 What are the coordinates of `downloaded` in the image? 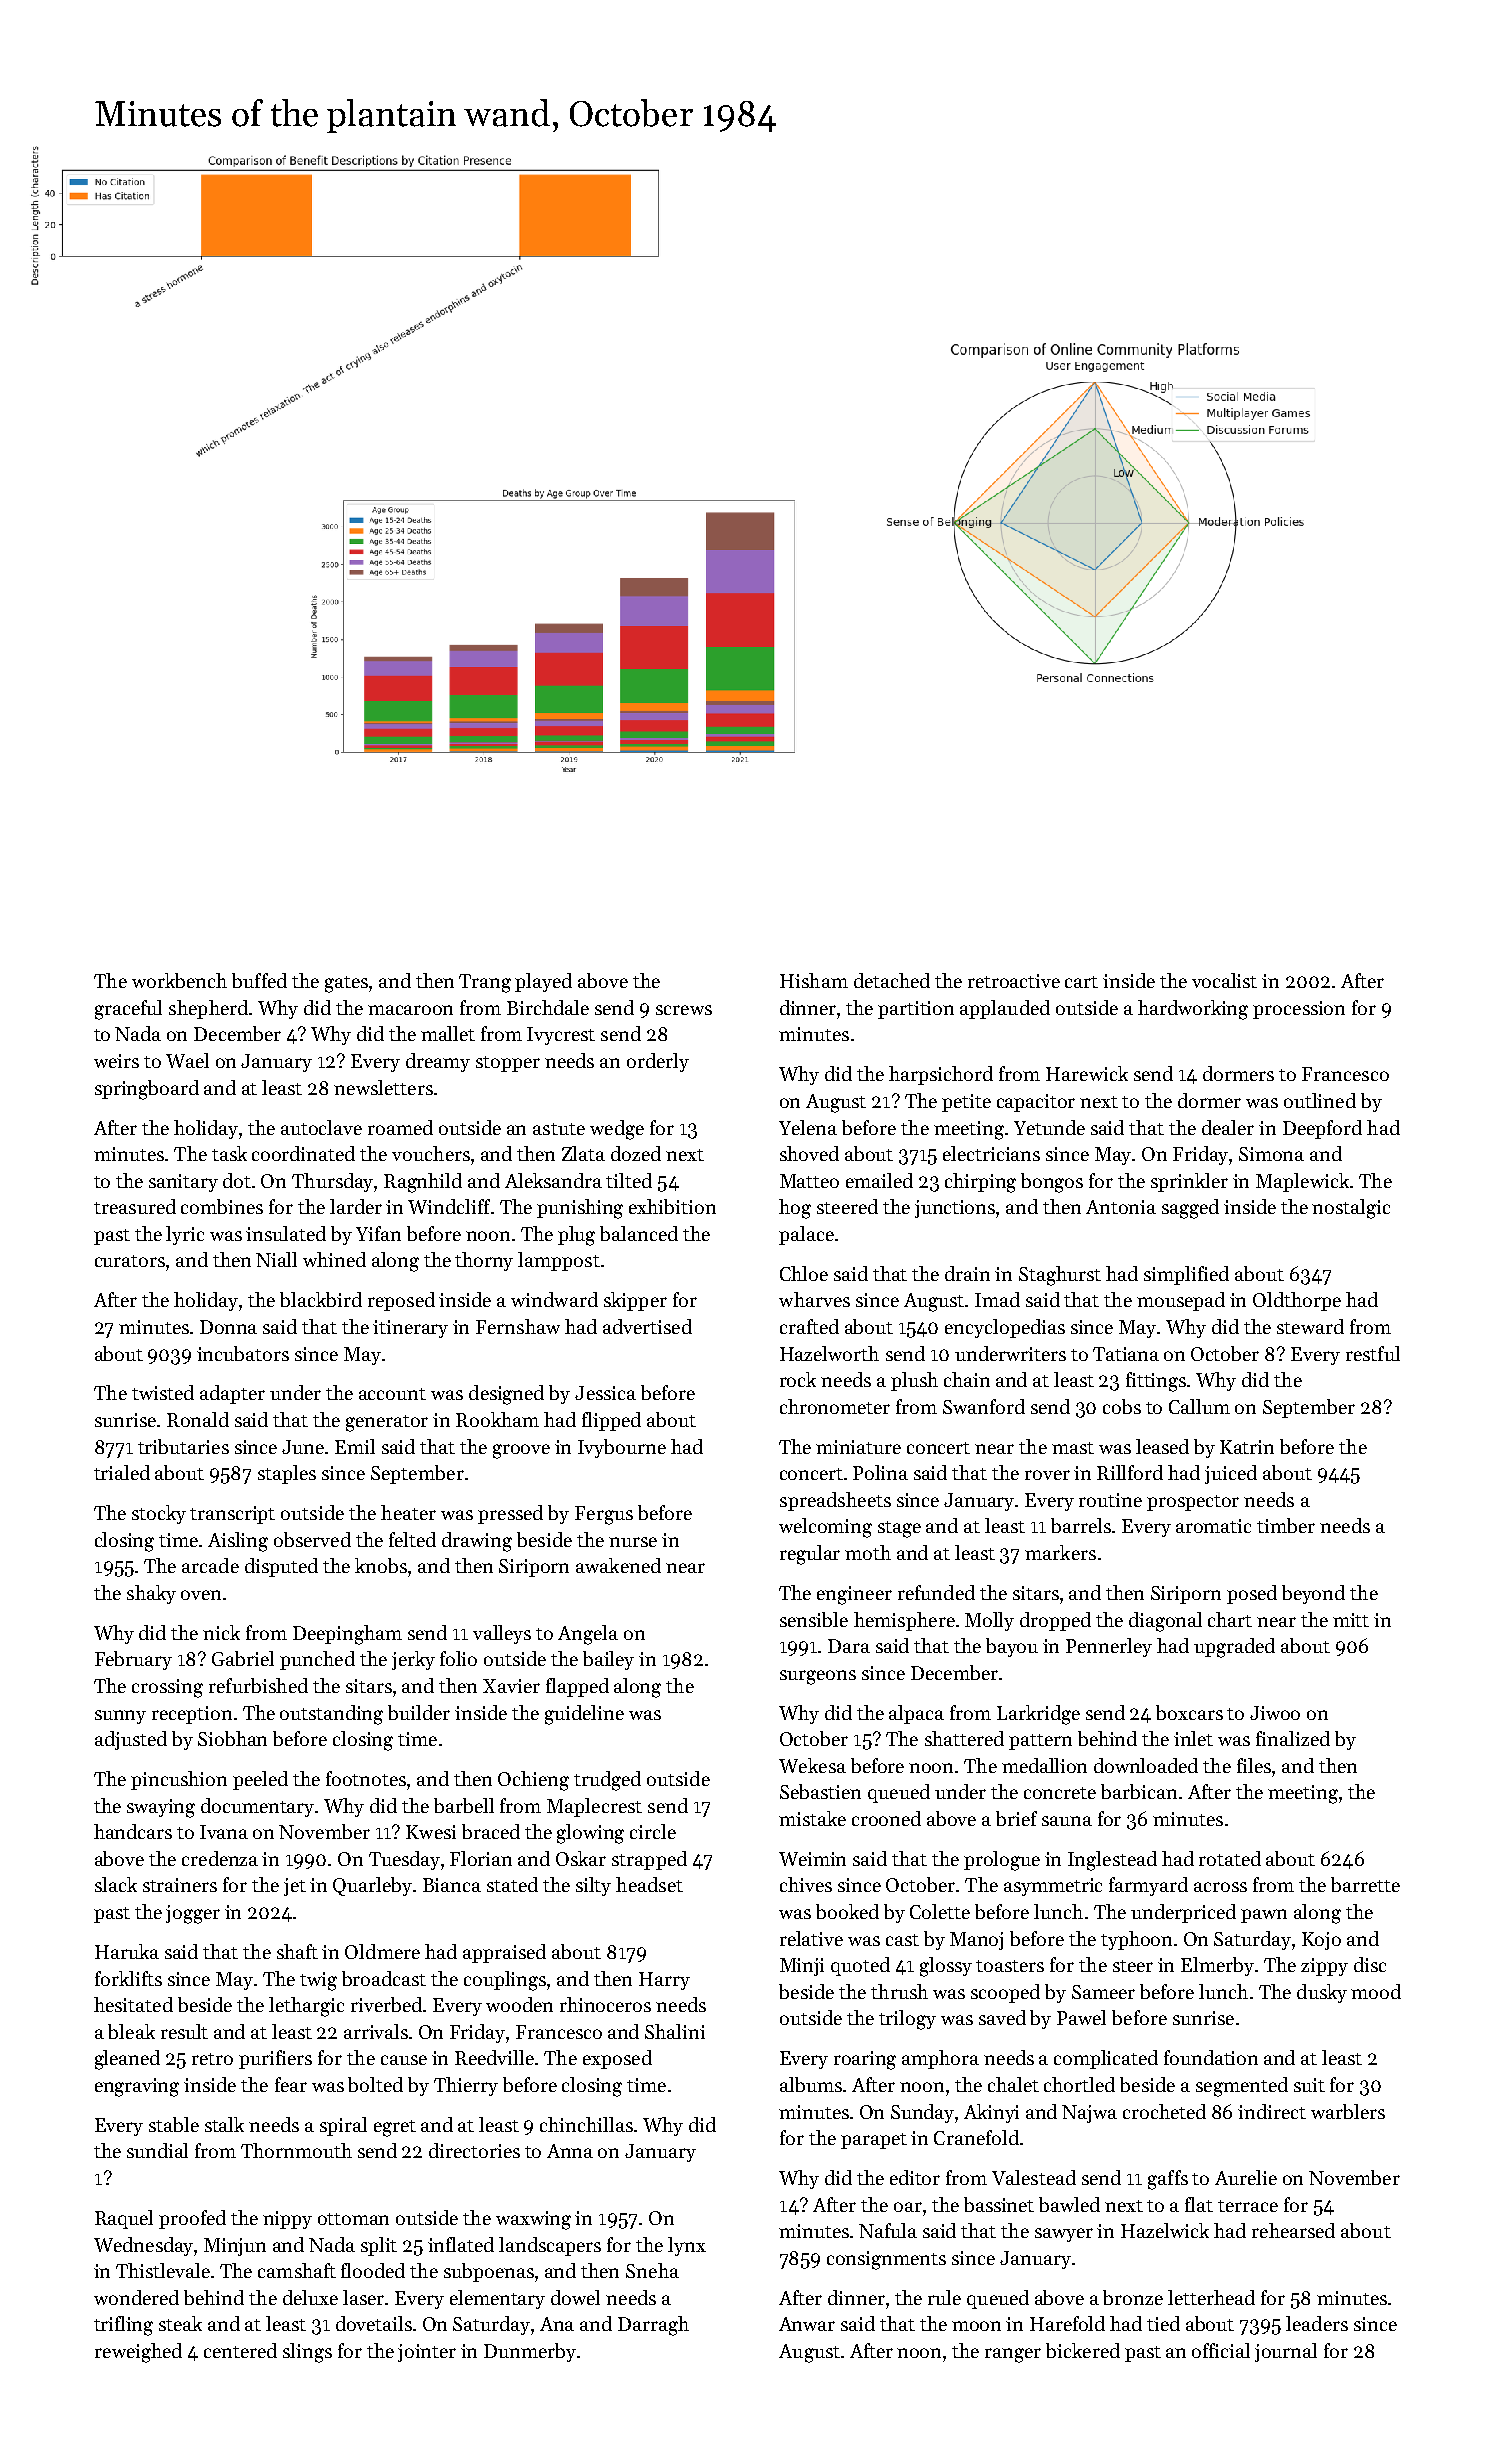 It's located at (1146, 1765).
